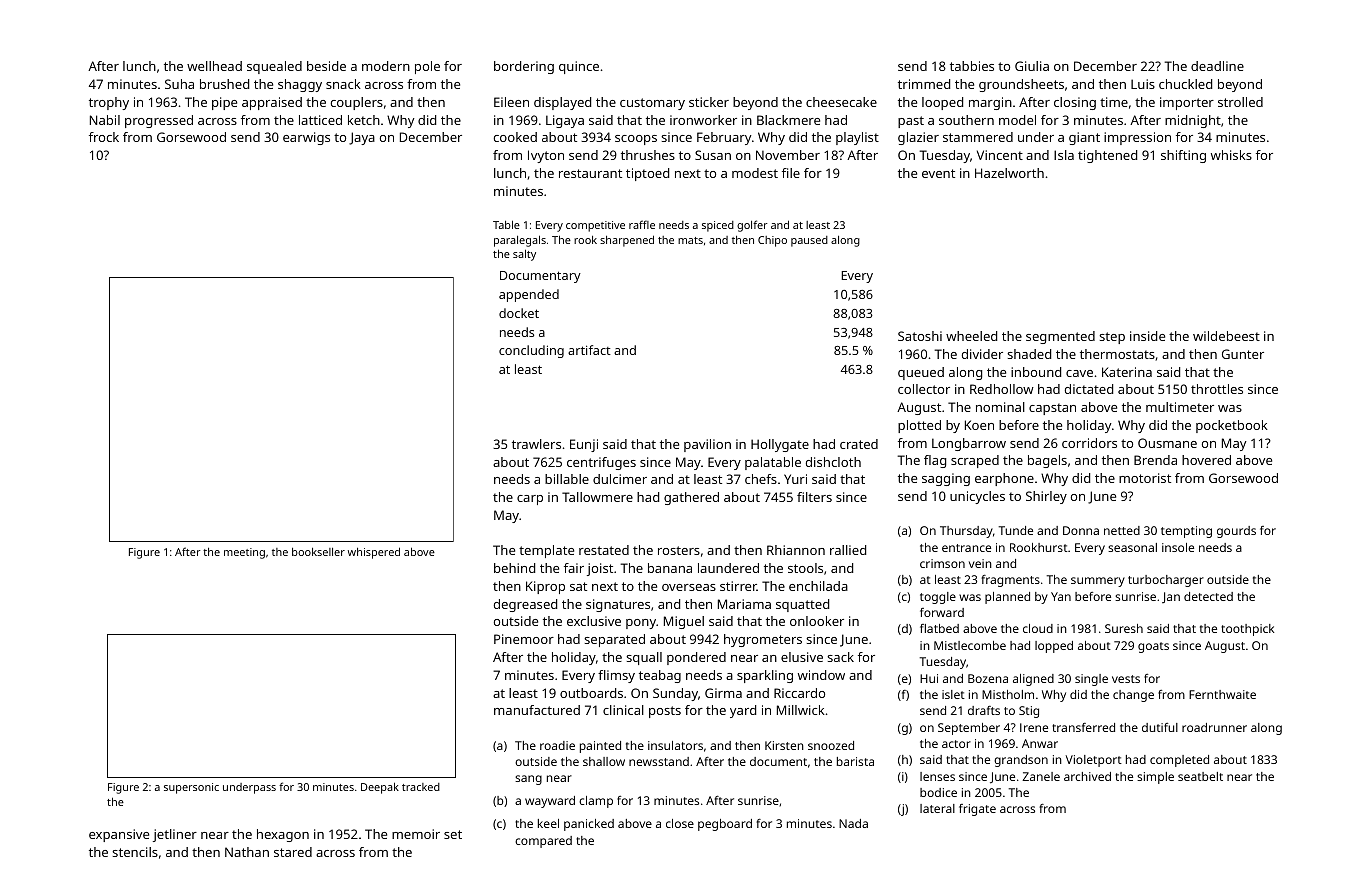  What do you see at coordinates (546, 551) in the screenshot?
I see `template` at bounding box center [546, 551].
